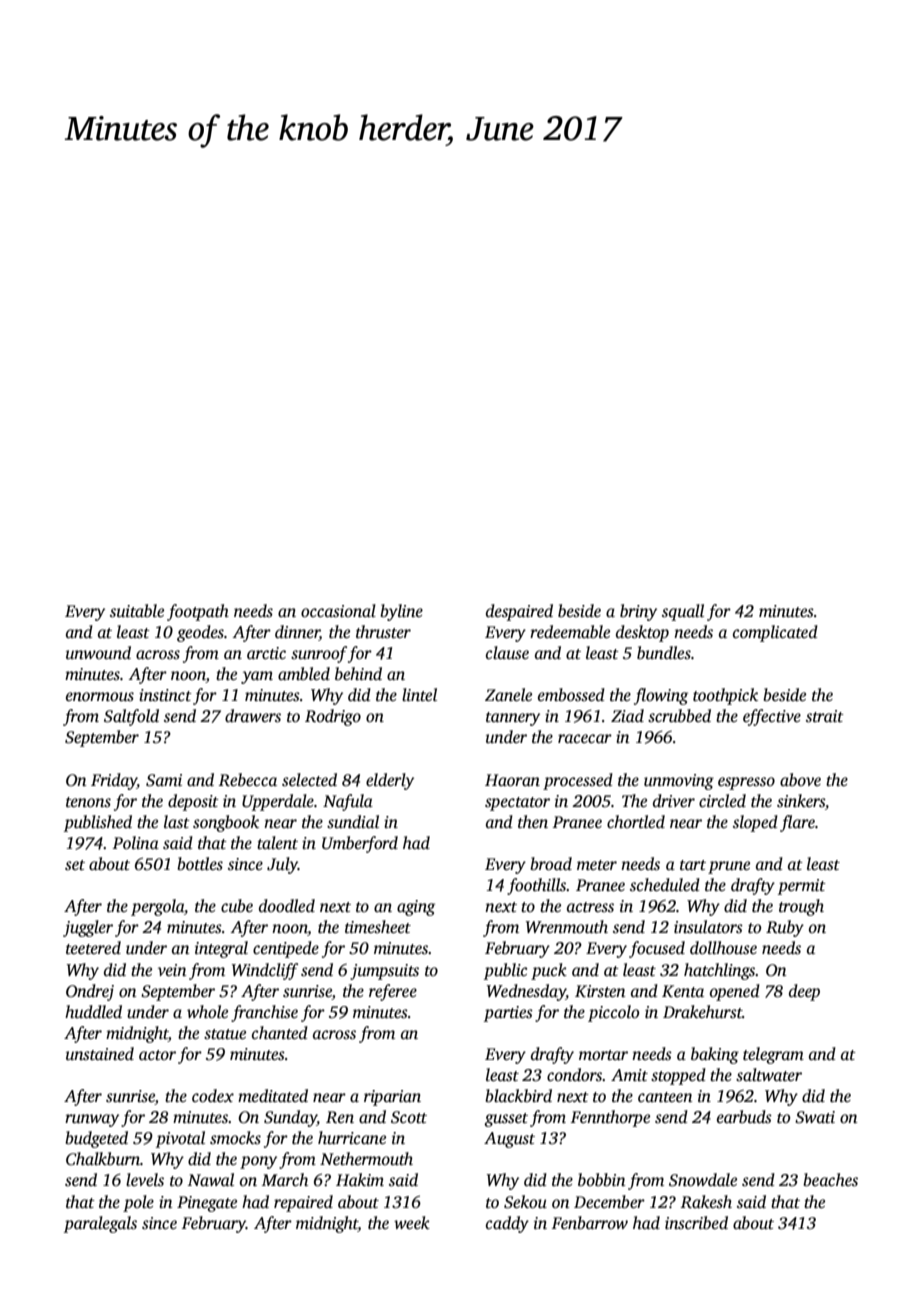 The height and width of the page is (1314, 924). I want to click on referee, so click(393, 992).
